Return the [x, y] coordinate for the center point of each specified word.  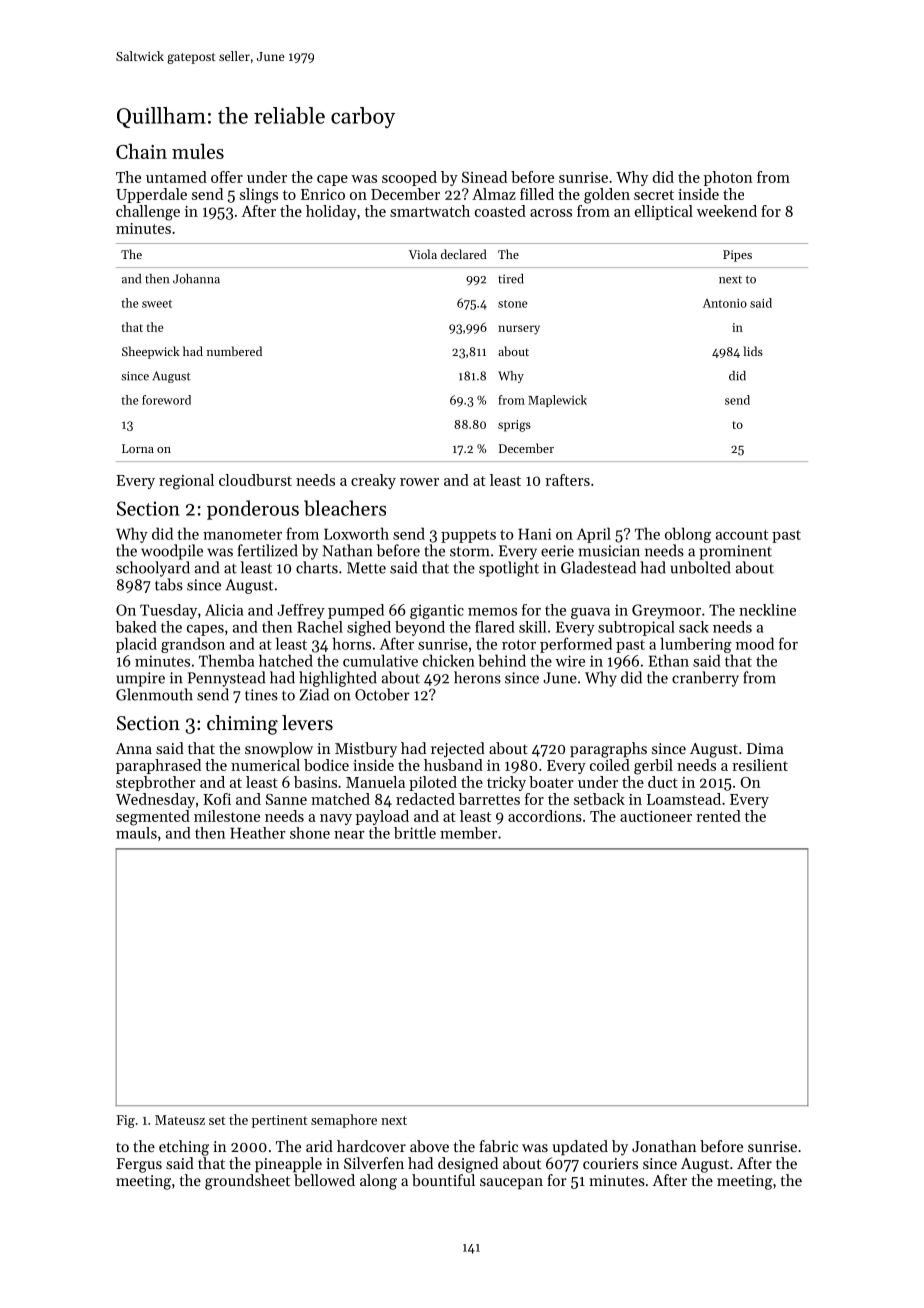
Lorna [138, 448]
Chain [141, 151]
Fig [125, 1121]
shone [310, 833]
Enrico [323, 194]
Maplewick [557, 401]
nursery [519, 330]
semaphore [344, 1121]
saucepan [511, 1183]
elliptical [664, 212]
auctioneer [656, 816]
